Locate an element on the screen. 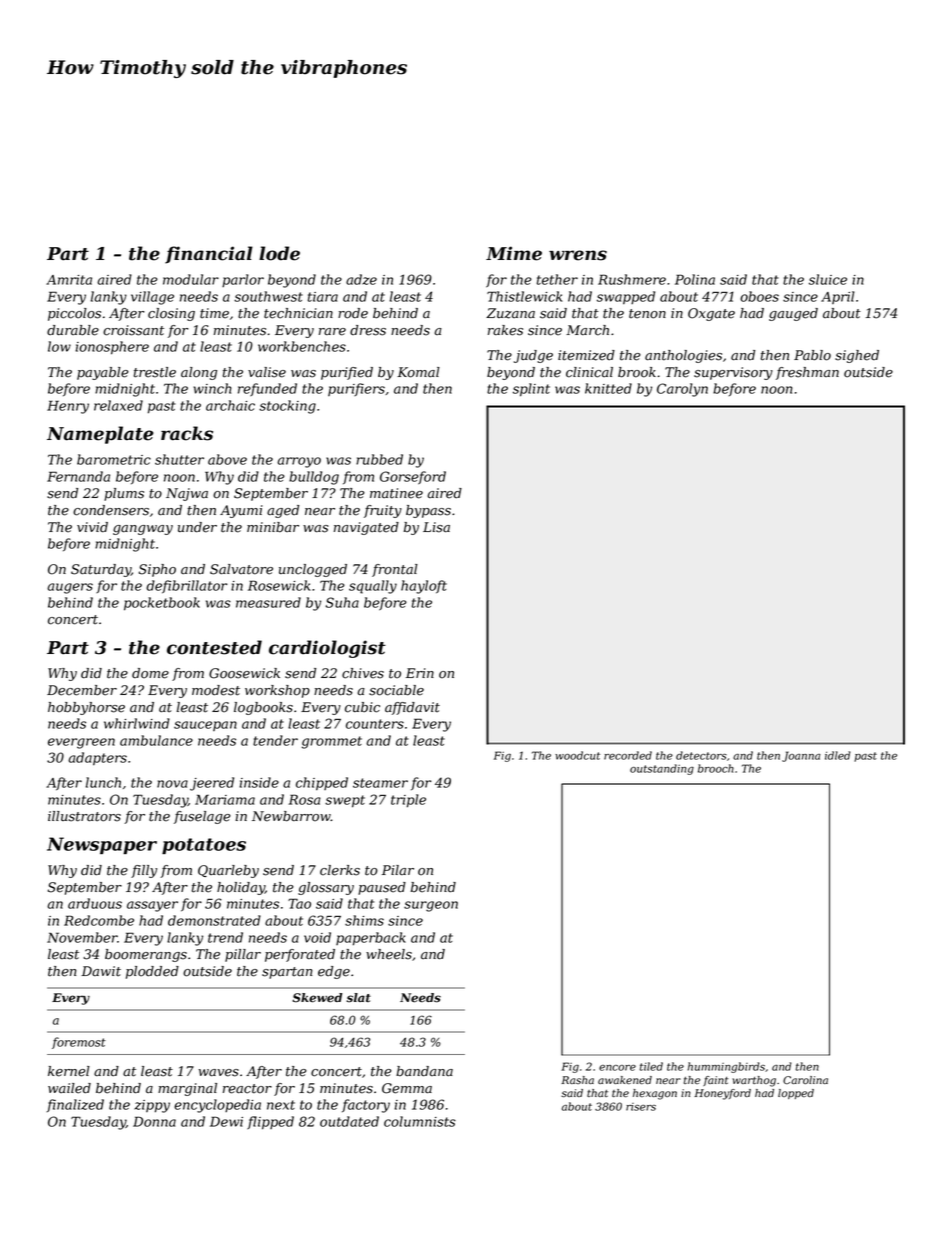 This screenshot has width=952, height=1233. detectors is located at coordinates (701, 755).
